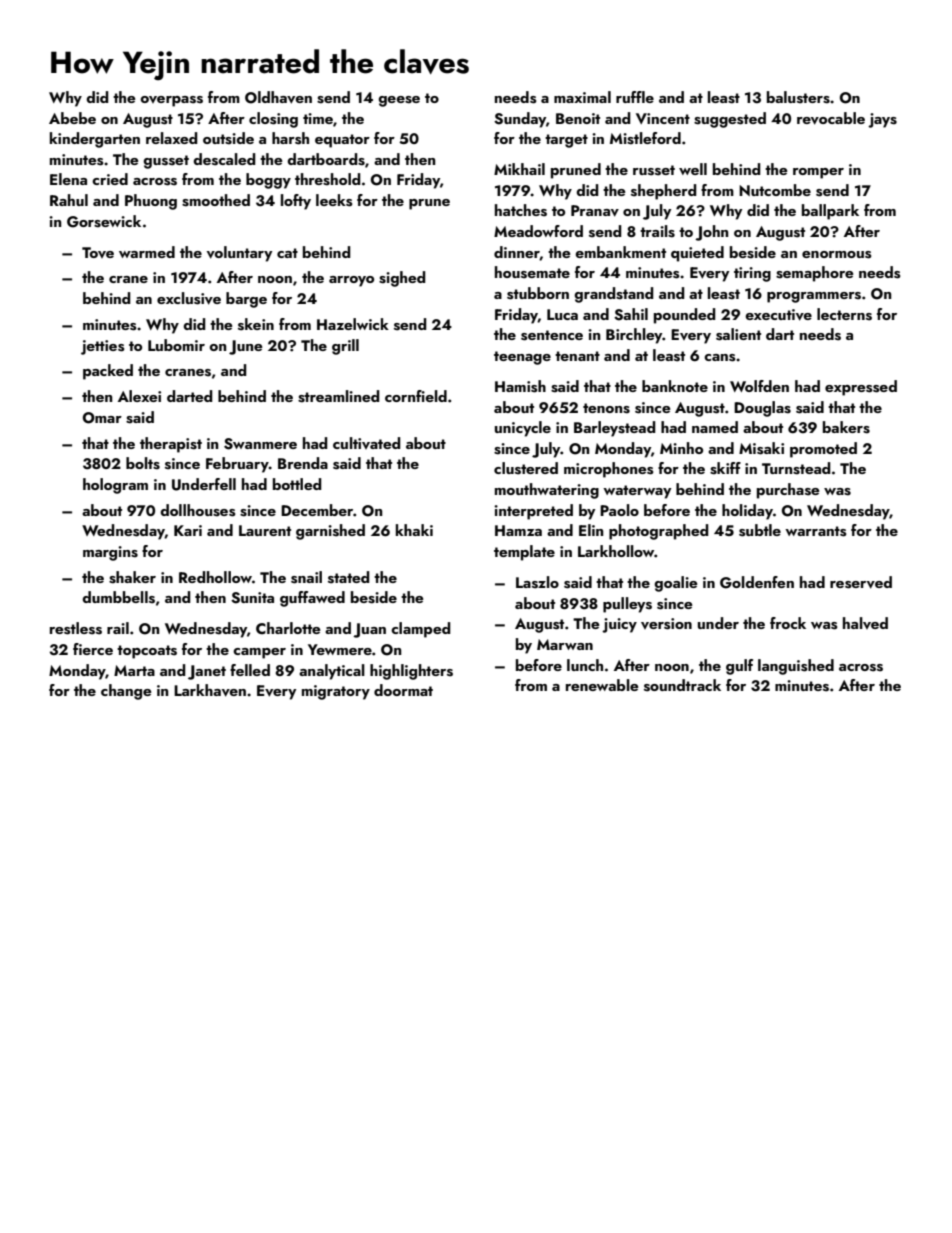 This screenshot has height=1233, width=952. I want to click on Sunday, so click(520, 120).
